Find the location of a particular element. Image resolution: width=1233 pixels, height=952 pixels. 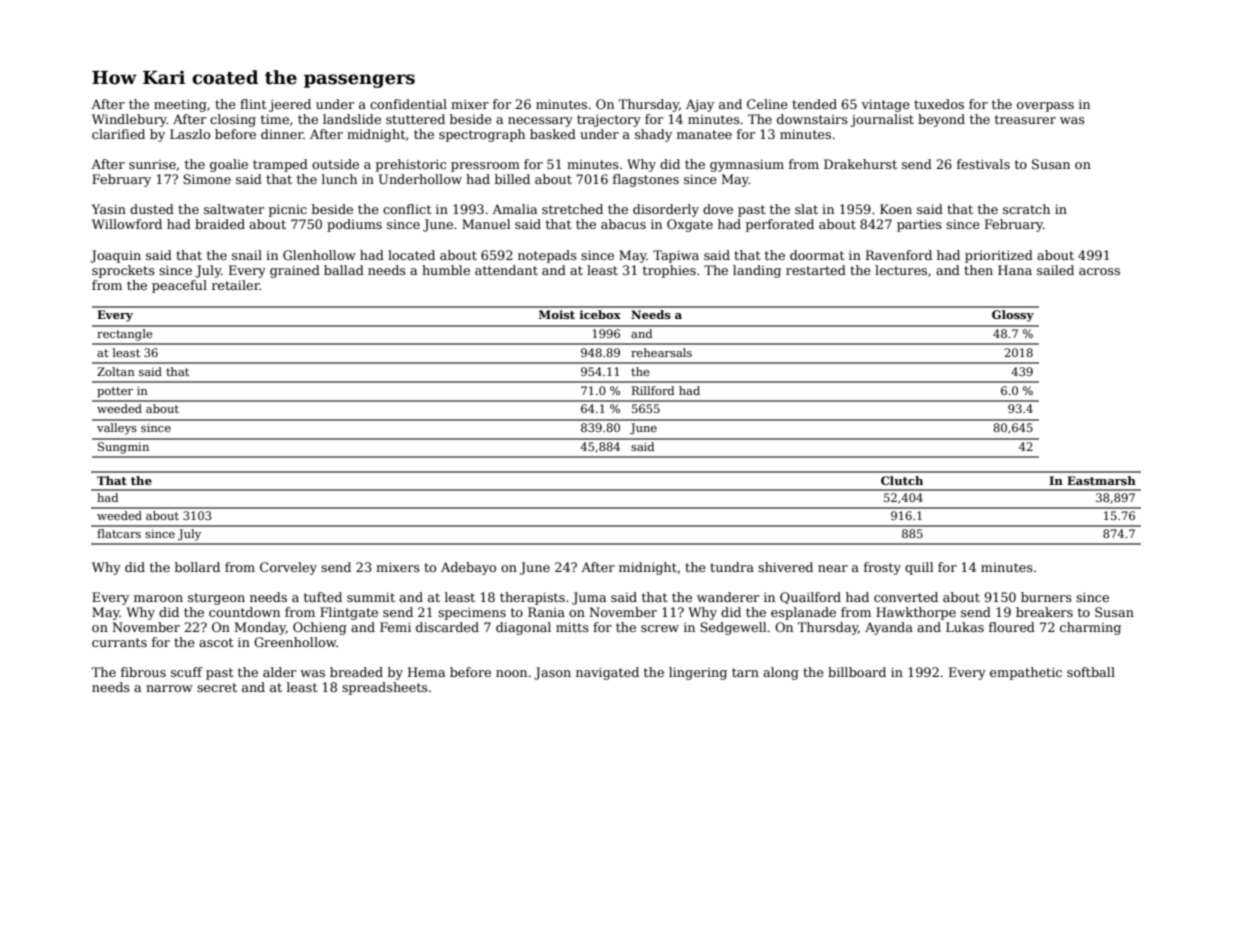

secret is located at coordinates (217, 687).
